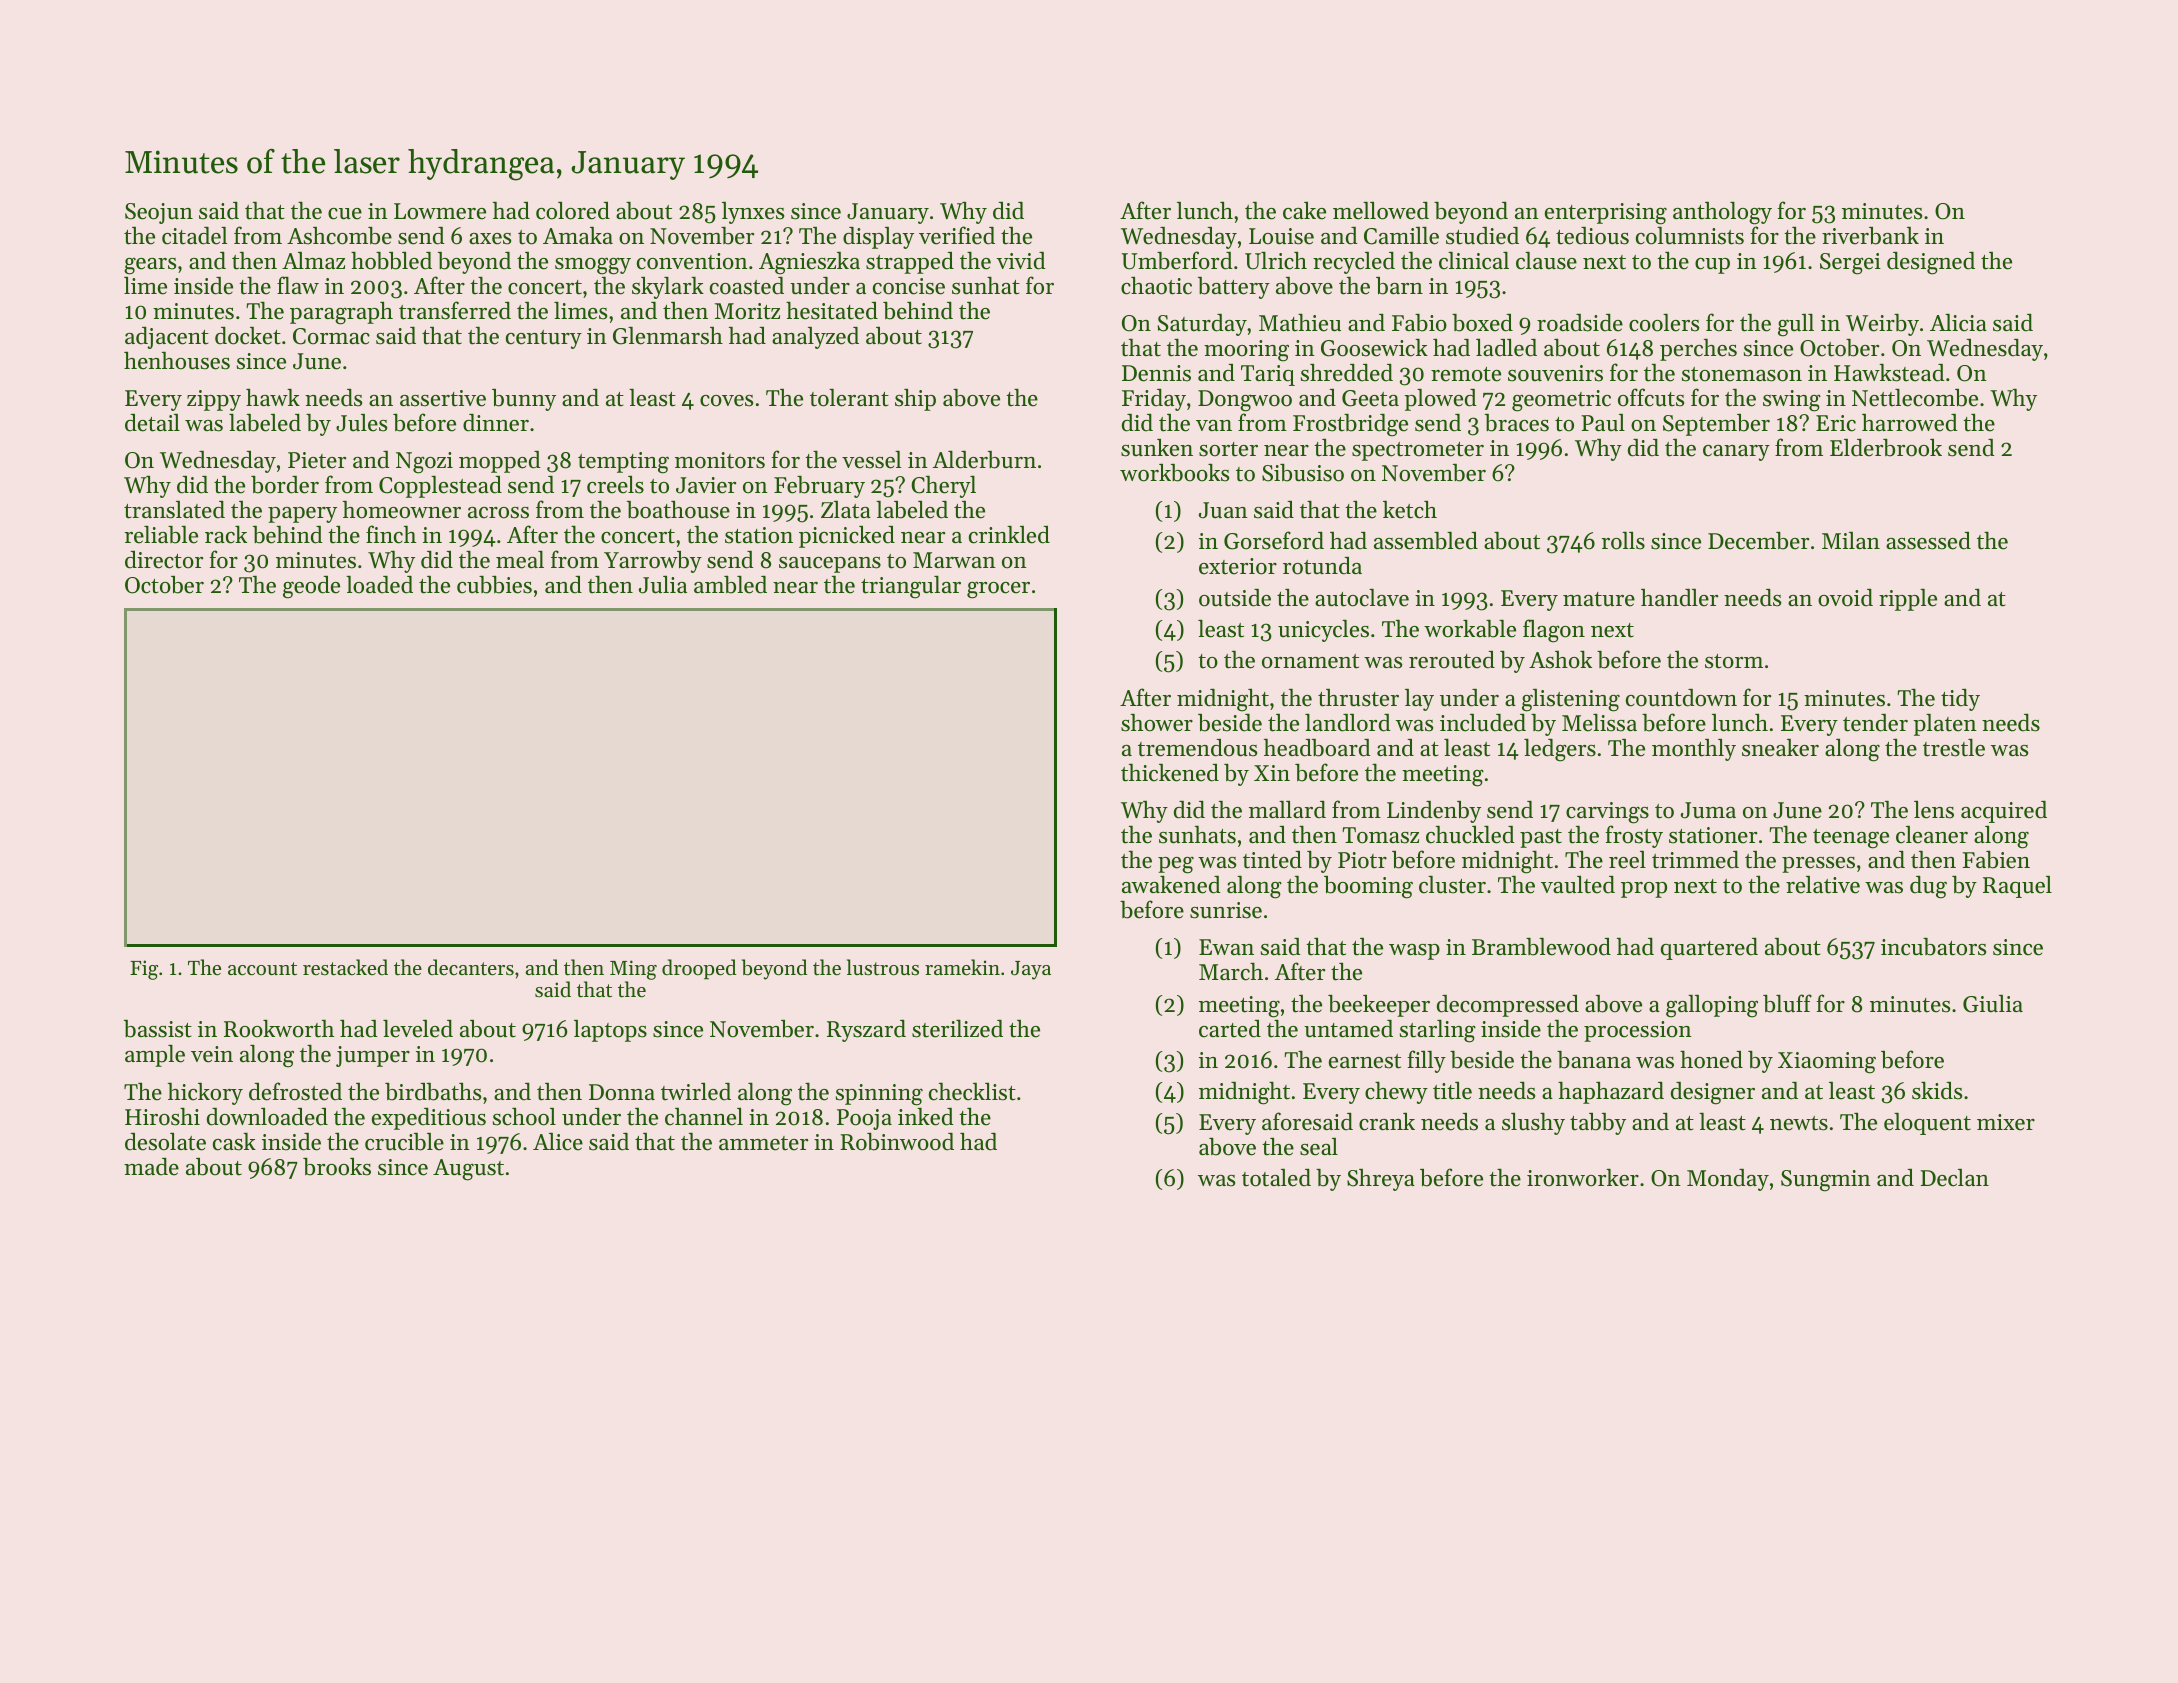 The height and width of the document is (1683, 2178). I want to click on Seojun, so click(159, 213).
